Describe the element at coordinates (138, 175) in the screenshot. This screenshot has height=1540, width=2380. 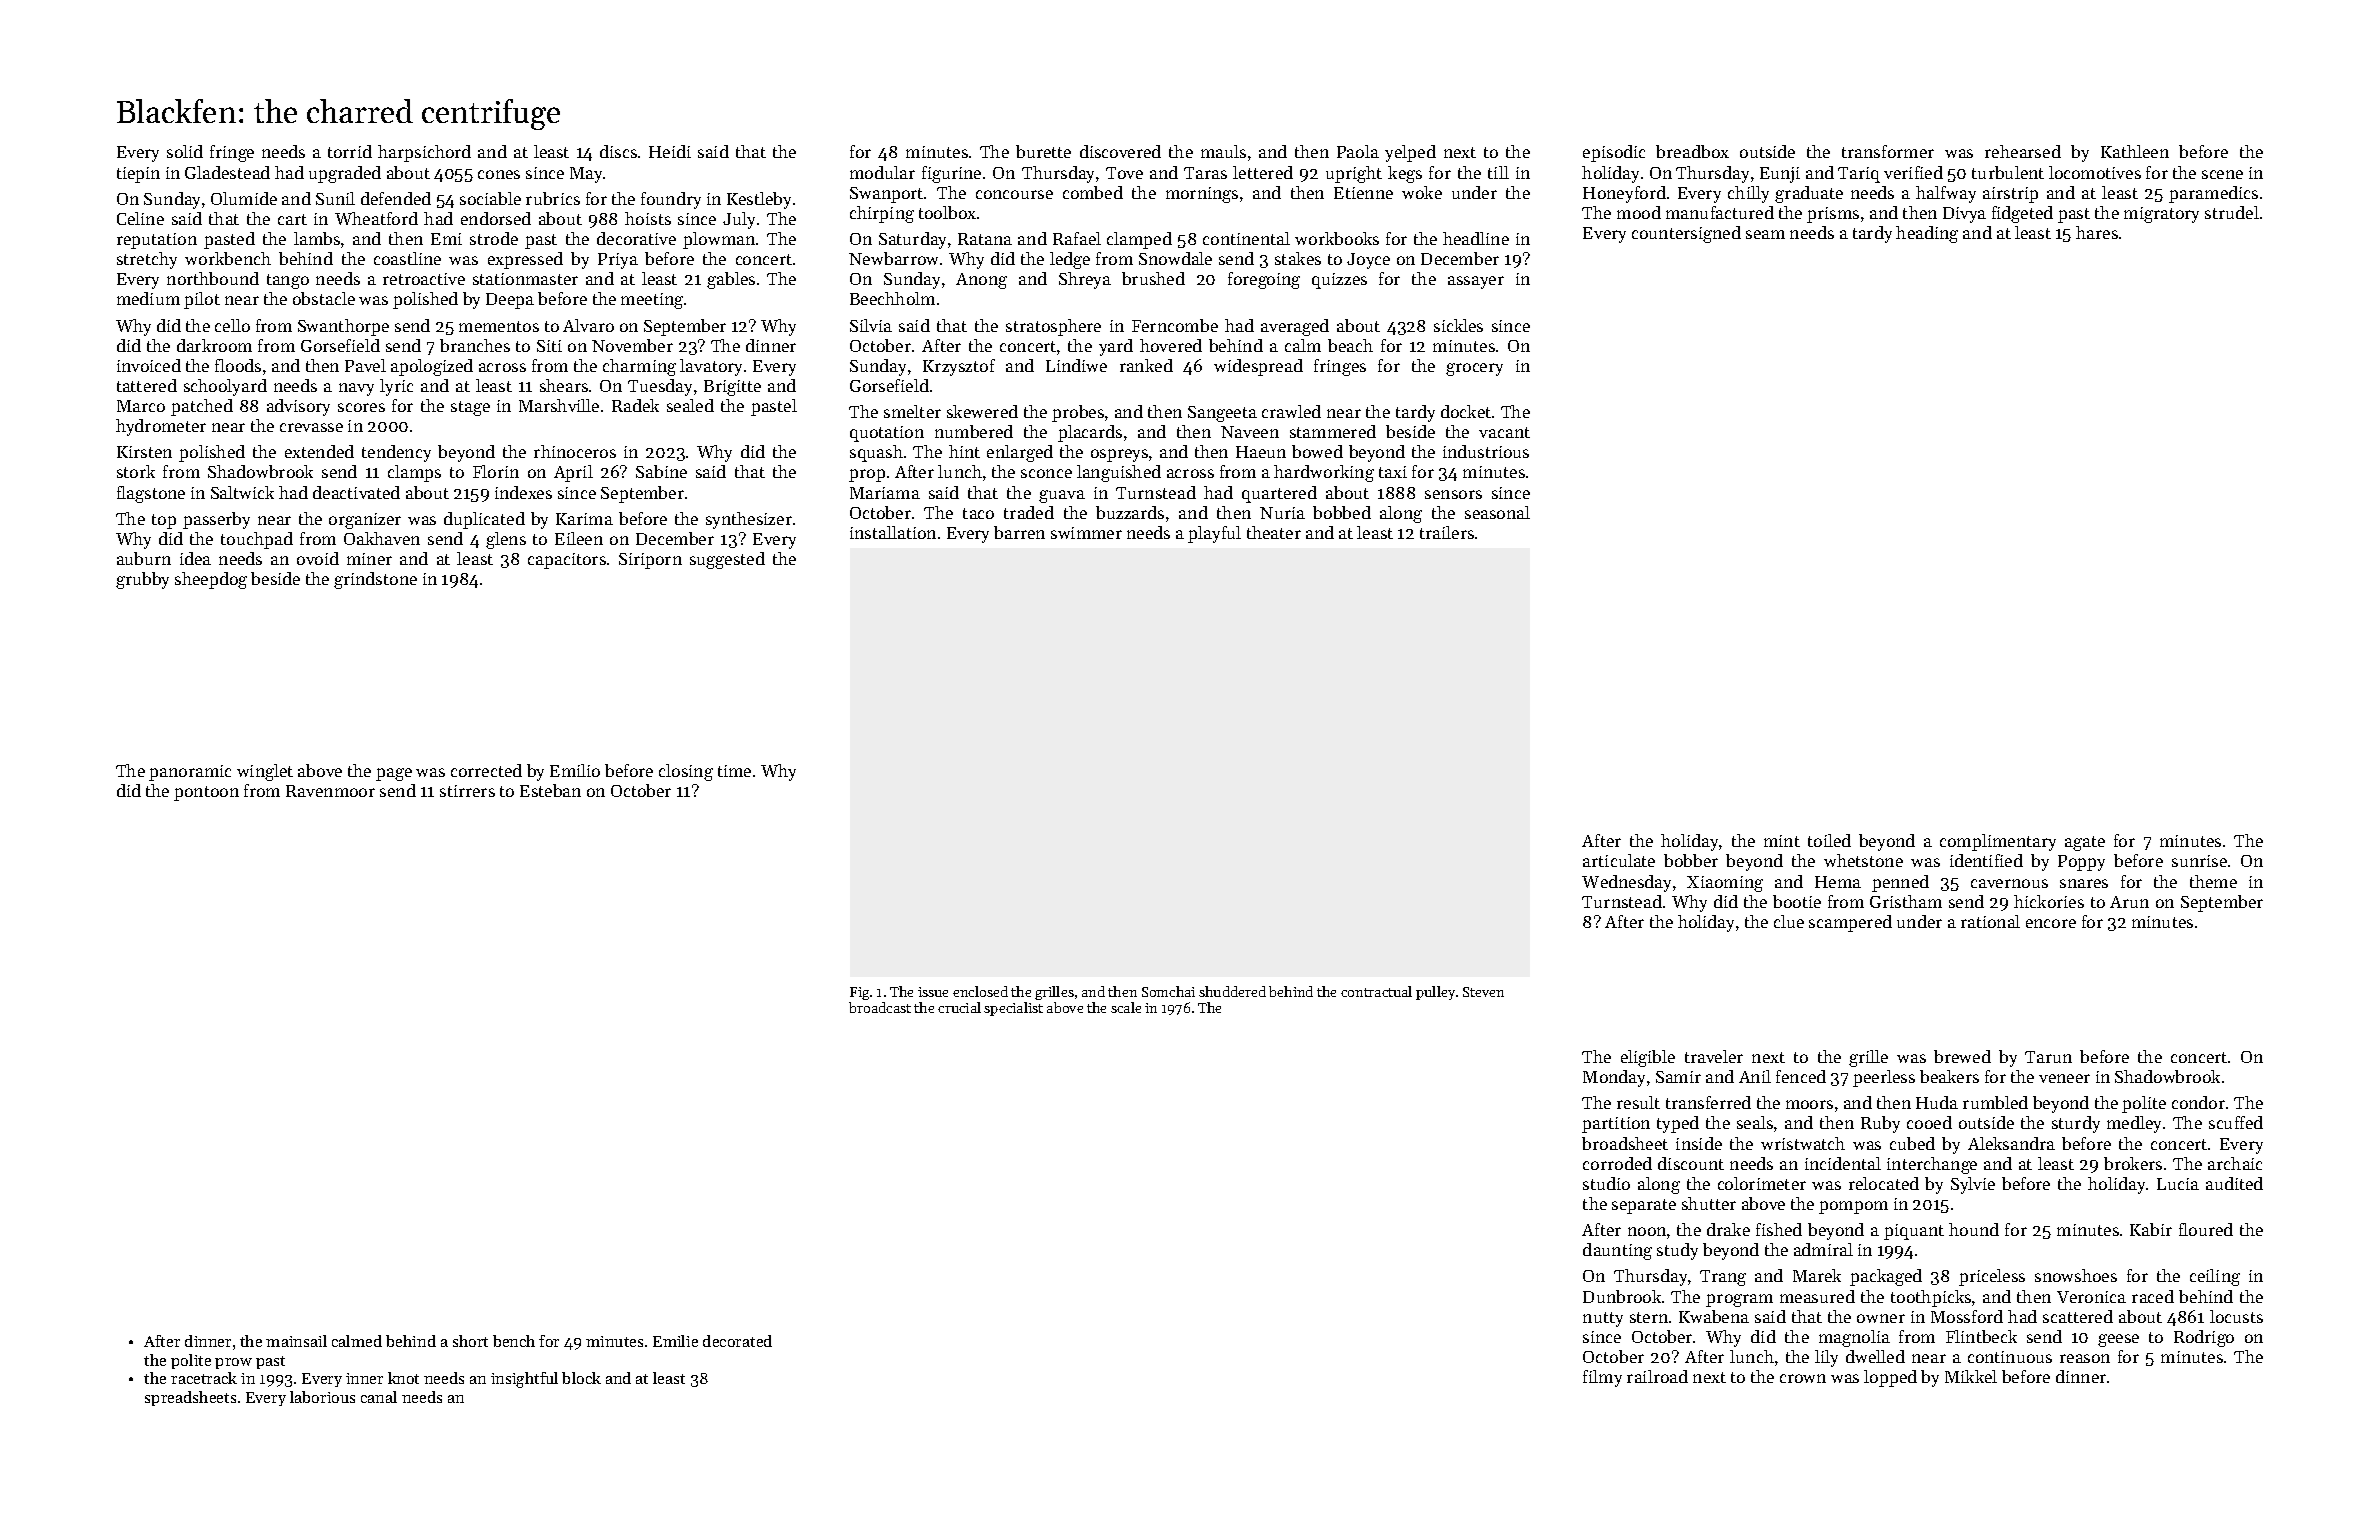
I see `tiepin` at that location.
